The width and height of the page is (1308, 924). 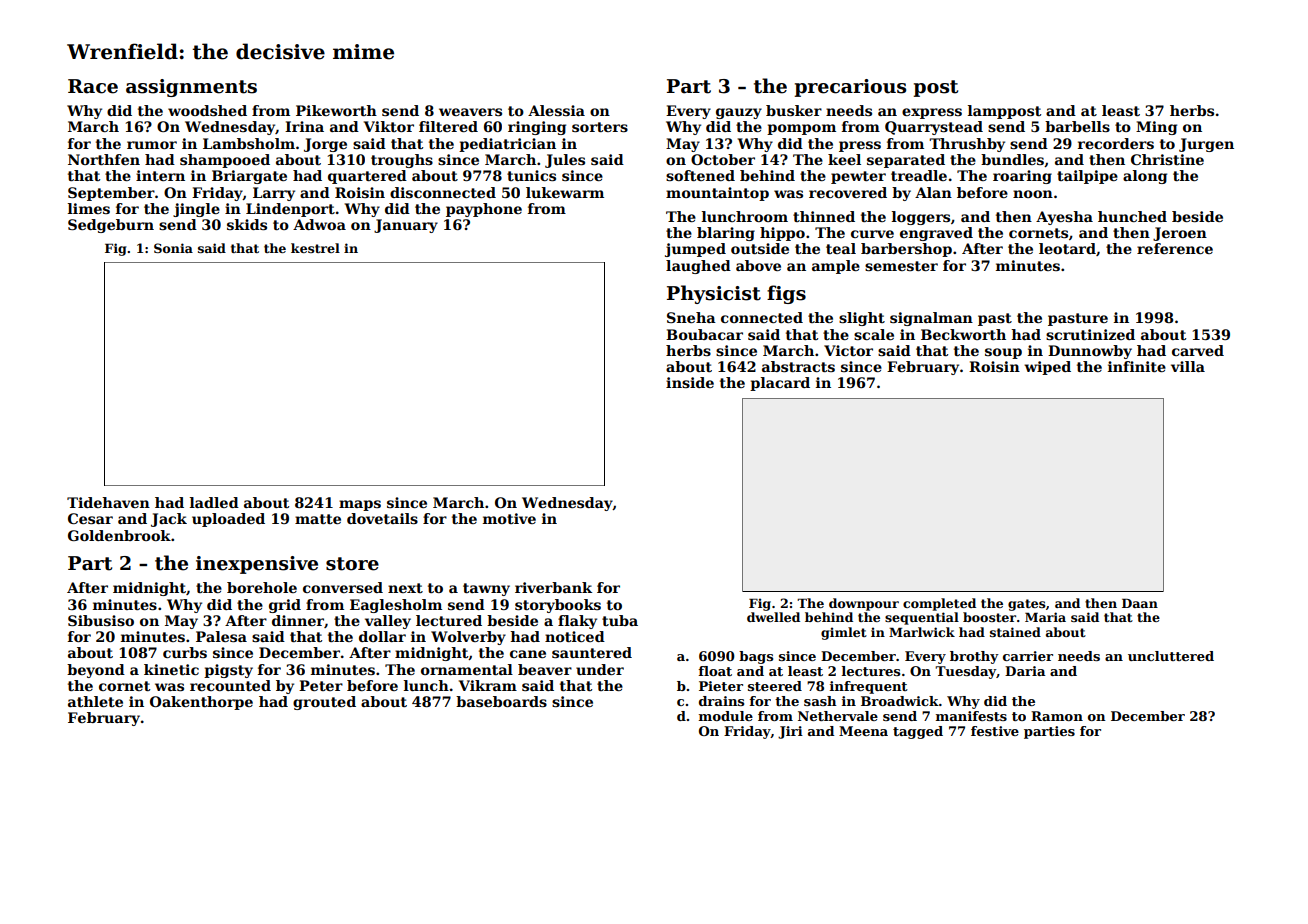 What do you see at coordinates (690, 382) in the page?
I see `inside` at bounding box center [690, 382].
